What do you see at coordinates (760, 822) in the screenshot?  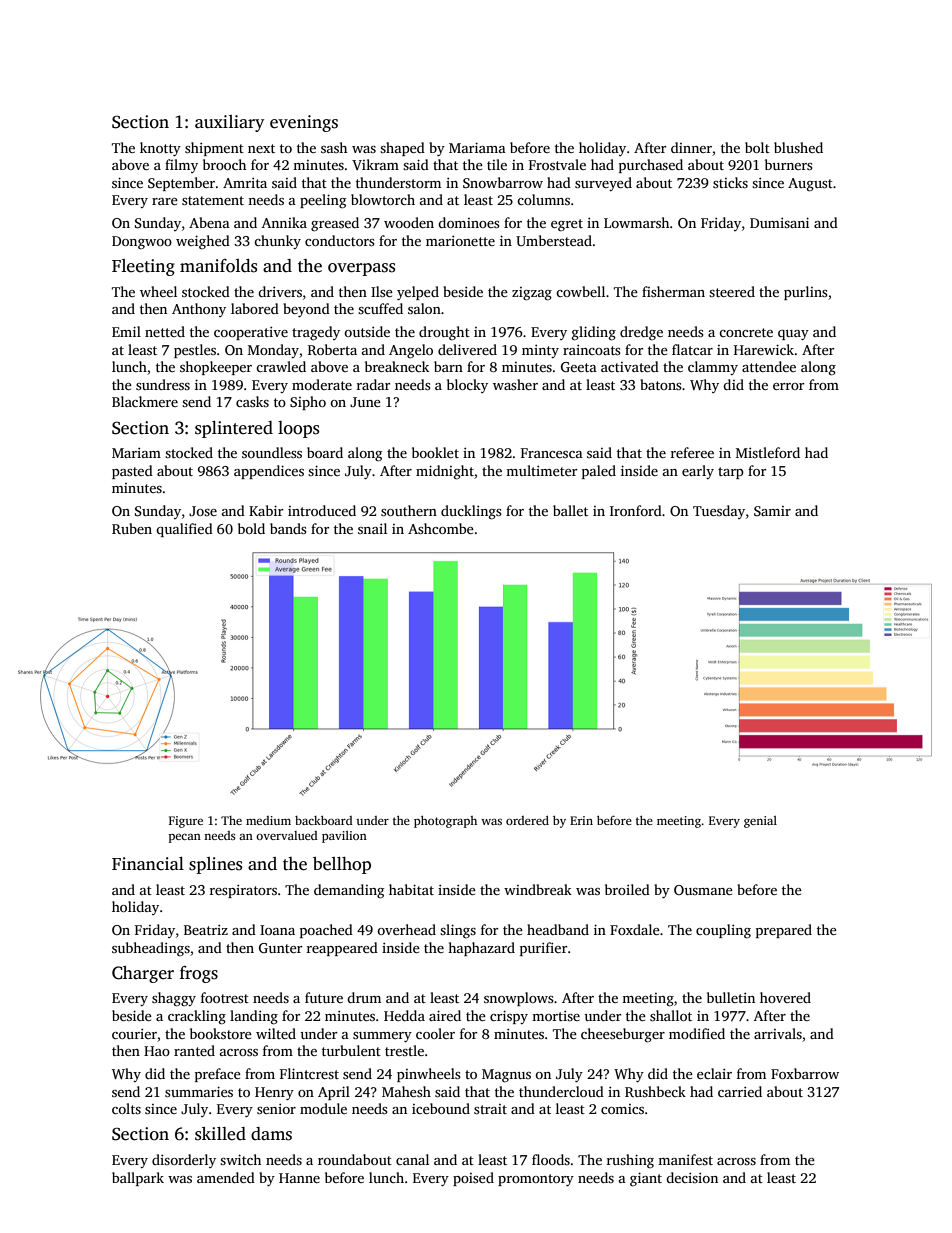 I see `genial` at bounding box center [760, 822].
